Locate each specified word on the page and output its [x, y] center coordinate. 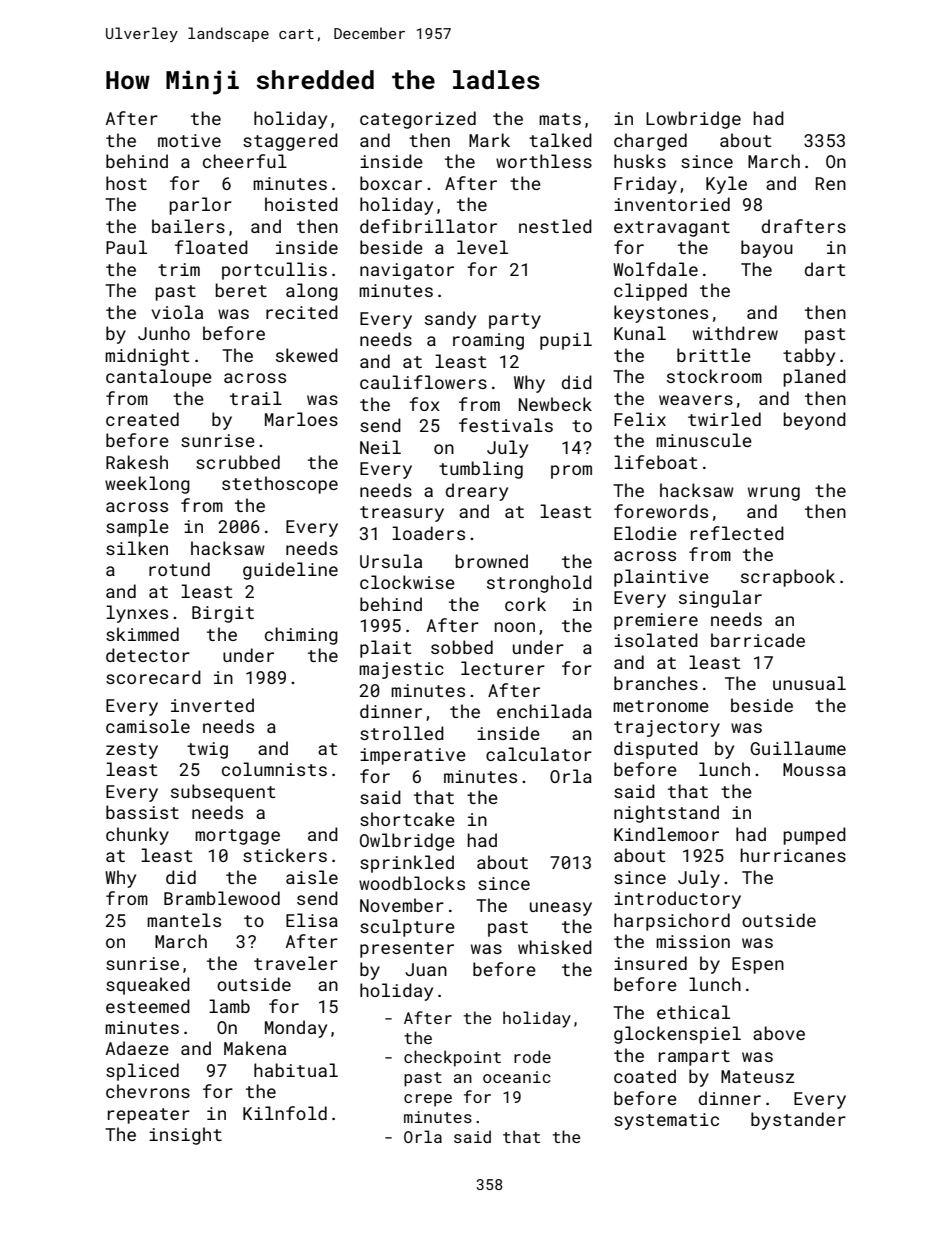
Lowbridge [693, 120]
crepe [428, 1100]
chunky [137, 836]
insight [185, 1136]
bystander [798, 1121]
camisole [148, 726]
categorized [418, 120]
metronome [661, 706]
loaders [428, 533]
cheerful [245, 161]
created [142, 419]
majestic [401, 670]
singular [720, 599]
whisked [555, 947]
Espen [758, 965]
